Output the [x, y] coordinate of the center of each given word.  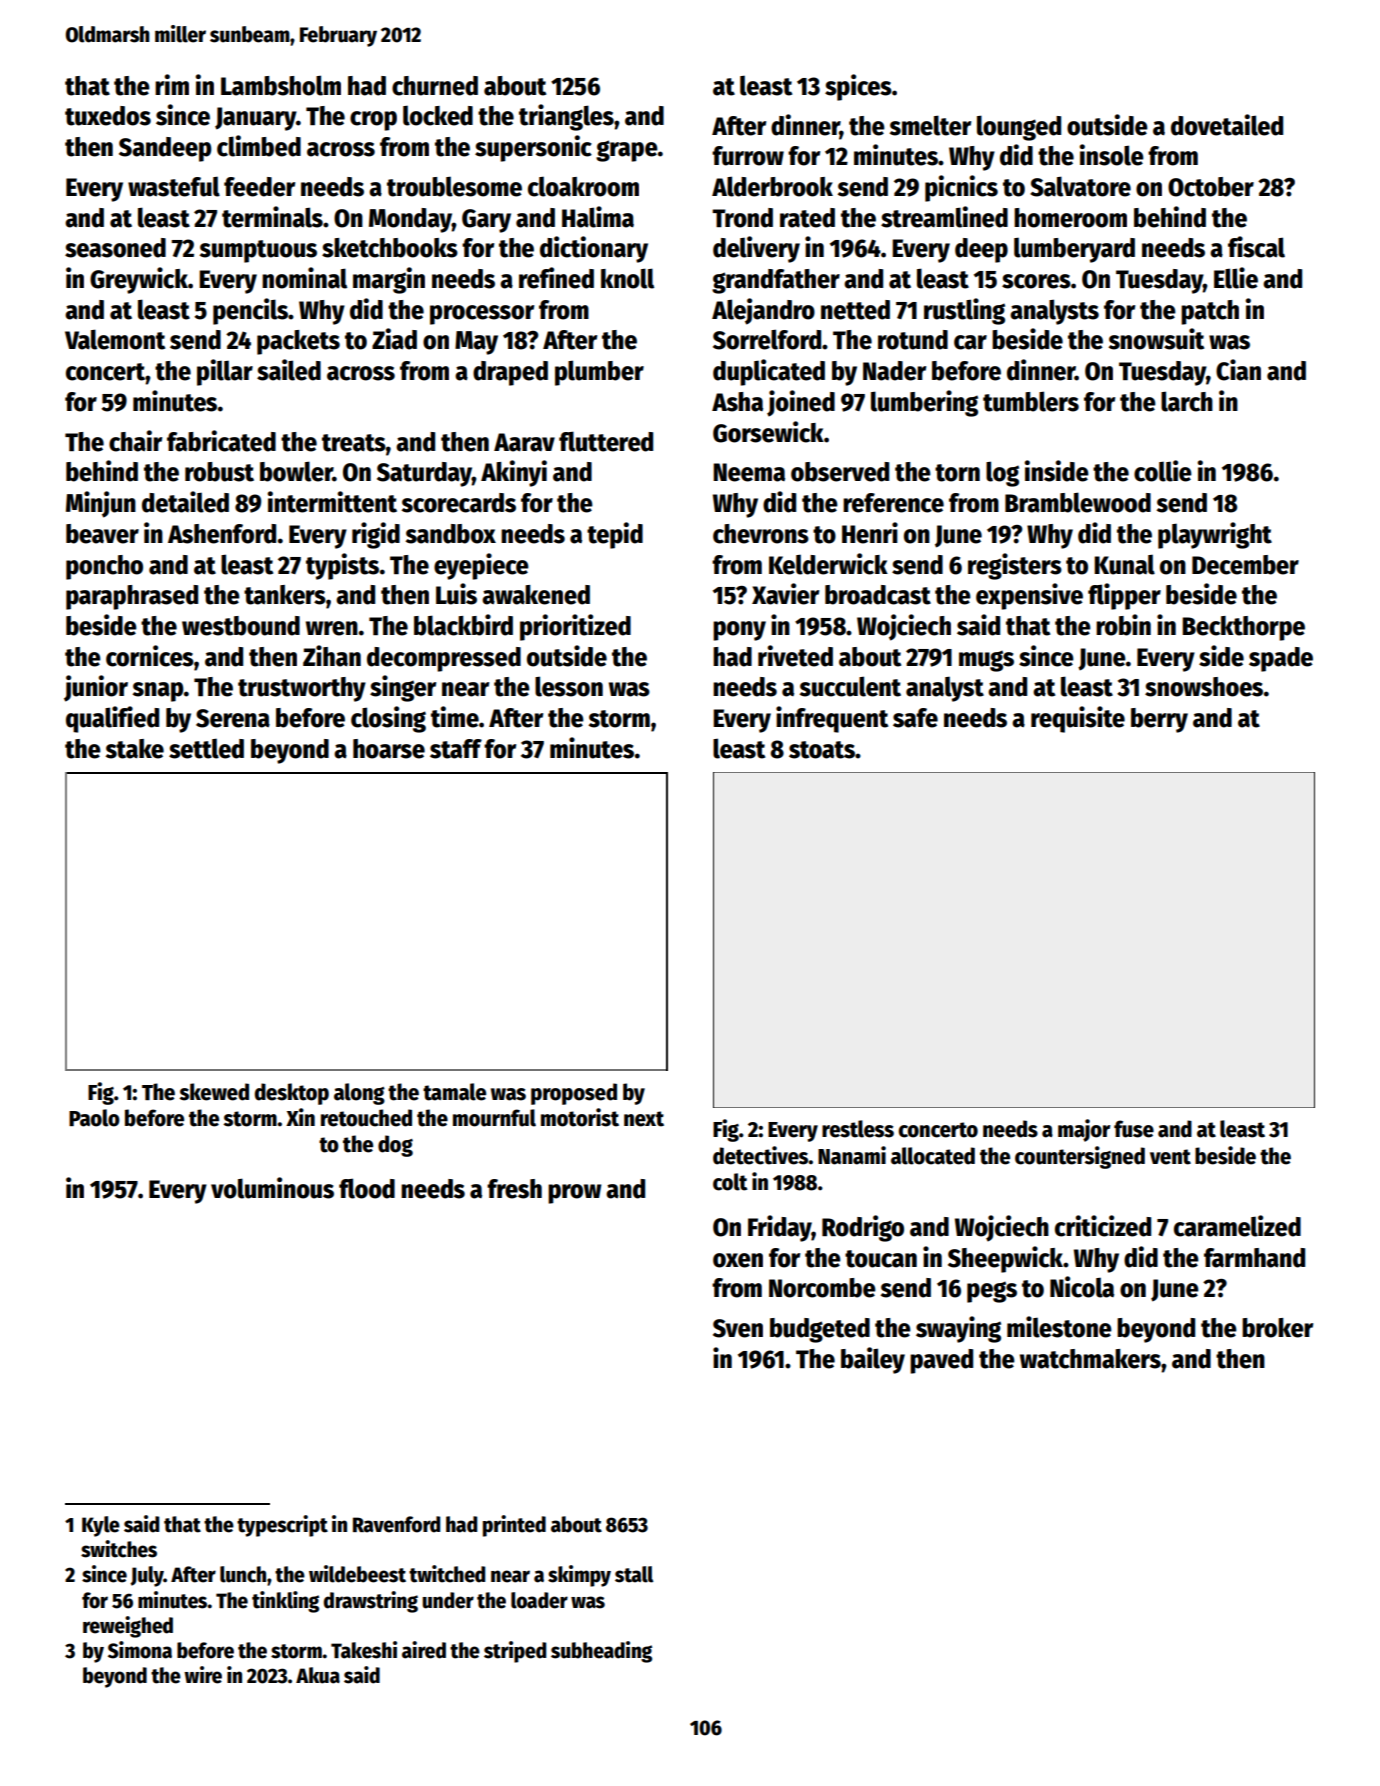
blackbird [463, 625]
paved [941, 1361]
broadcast [878, 595]
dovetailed [1227, 125]
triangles [566, 117]
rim [172, 84]
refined [556, 278]
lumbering [924, 403]
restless [858, 1129]
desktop [292, 1094]
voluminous [272, 1188]
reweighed [128, 1627]
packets [298, 342]
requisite [1078, 719]
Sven [738, 1328]
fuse [1134, 1129]
